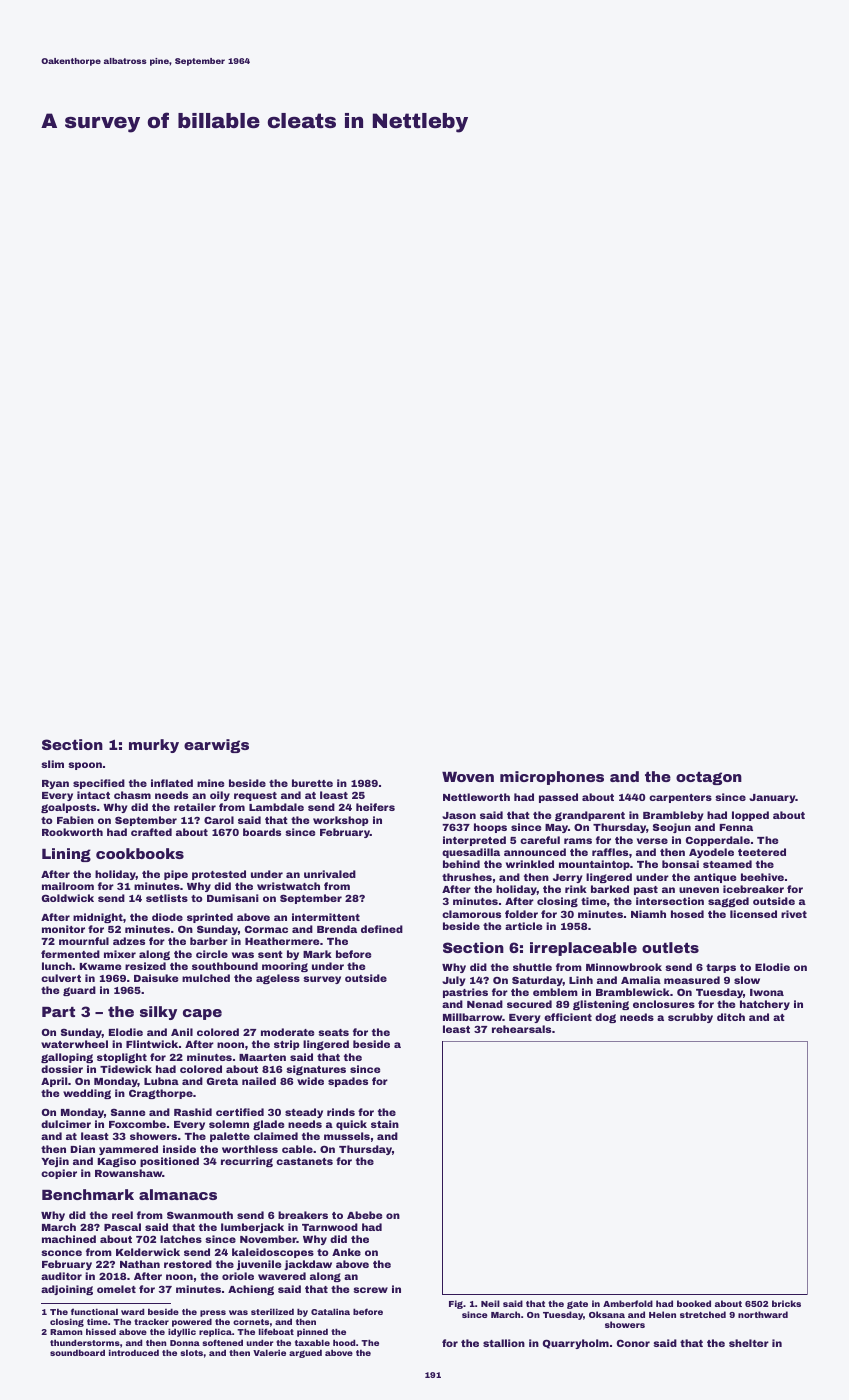  Describe the element at coordinates (523, 926) in the page. I see `article` at that location.
